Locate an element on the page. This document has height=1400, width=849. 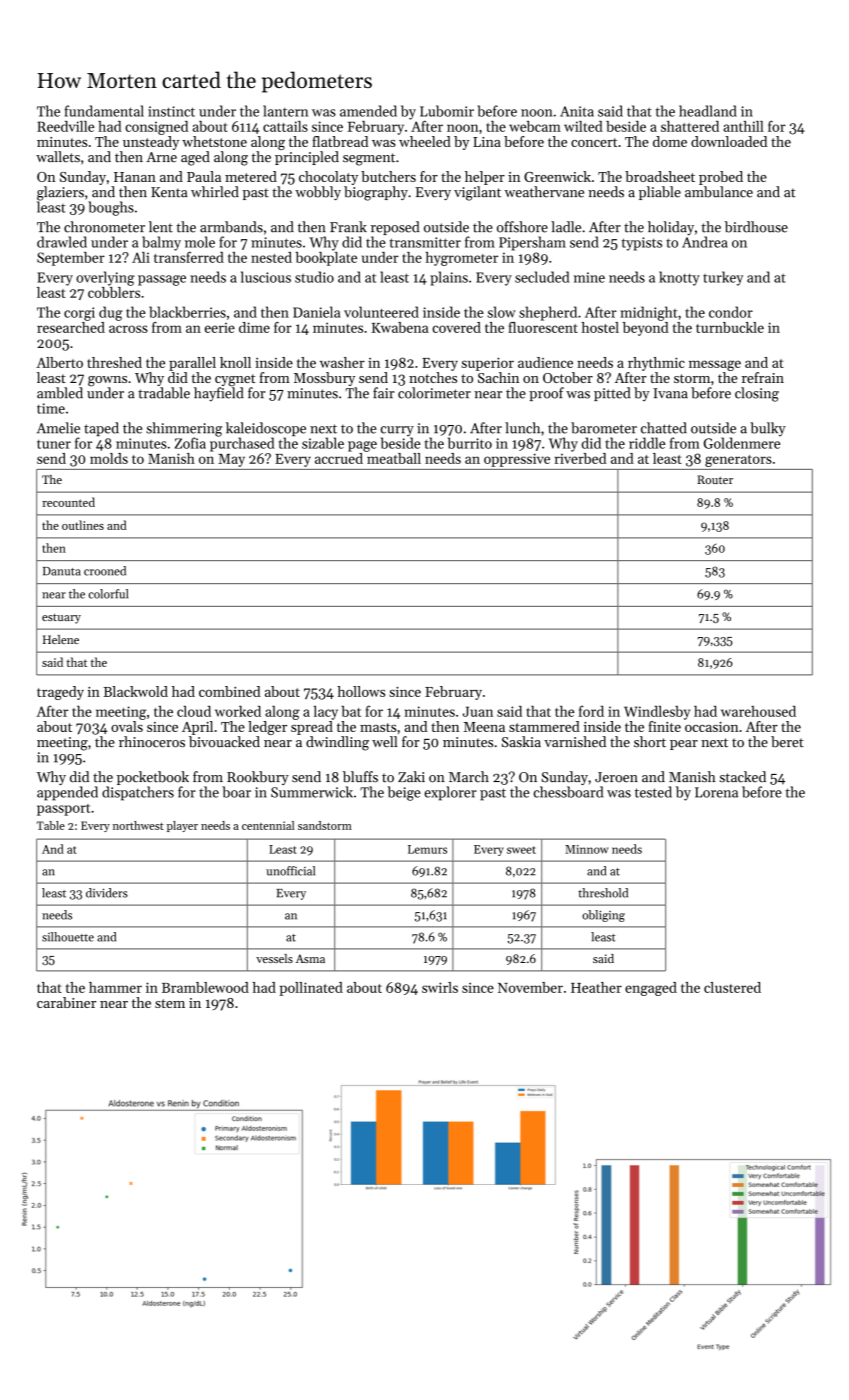
Lemurs is located at coordinates (427, 849).
